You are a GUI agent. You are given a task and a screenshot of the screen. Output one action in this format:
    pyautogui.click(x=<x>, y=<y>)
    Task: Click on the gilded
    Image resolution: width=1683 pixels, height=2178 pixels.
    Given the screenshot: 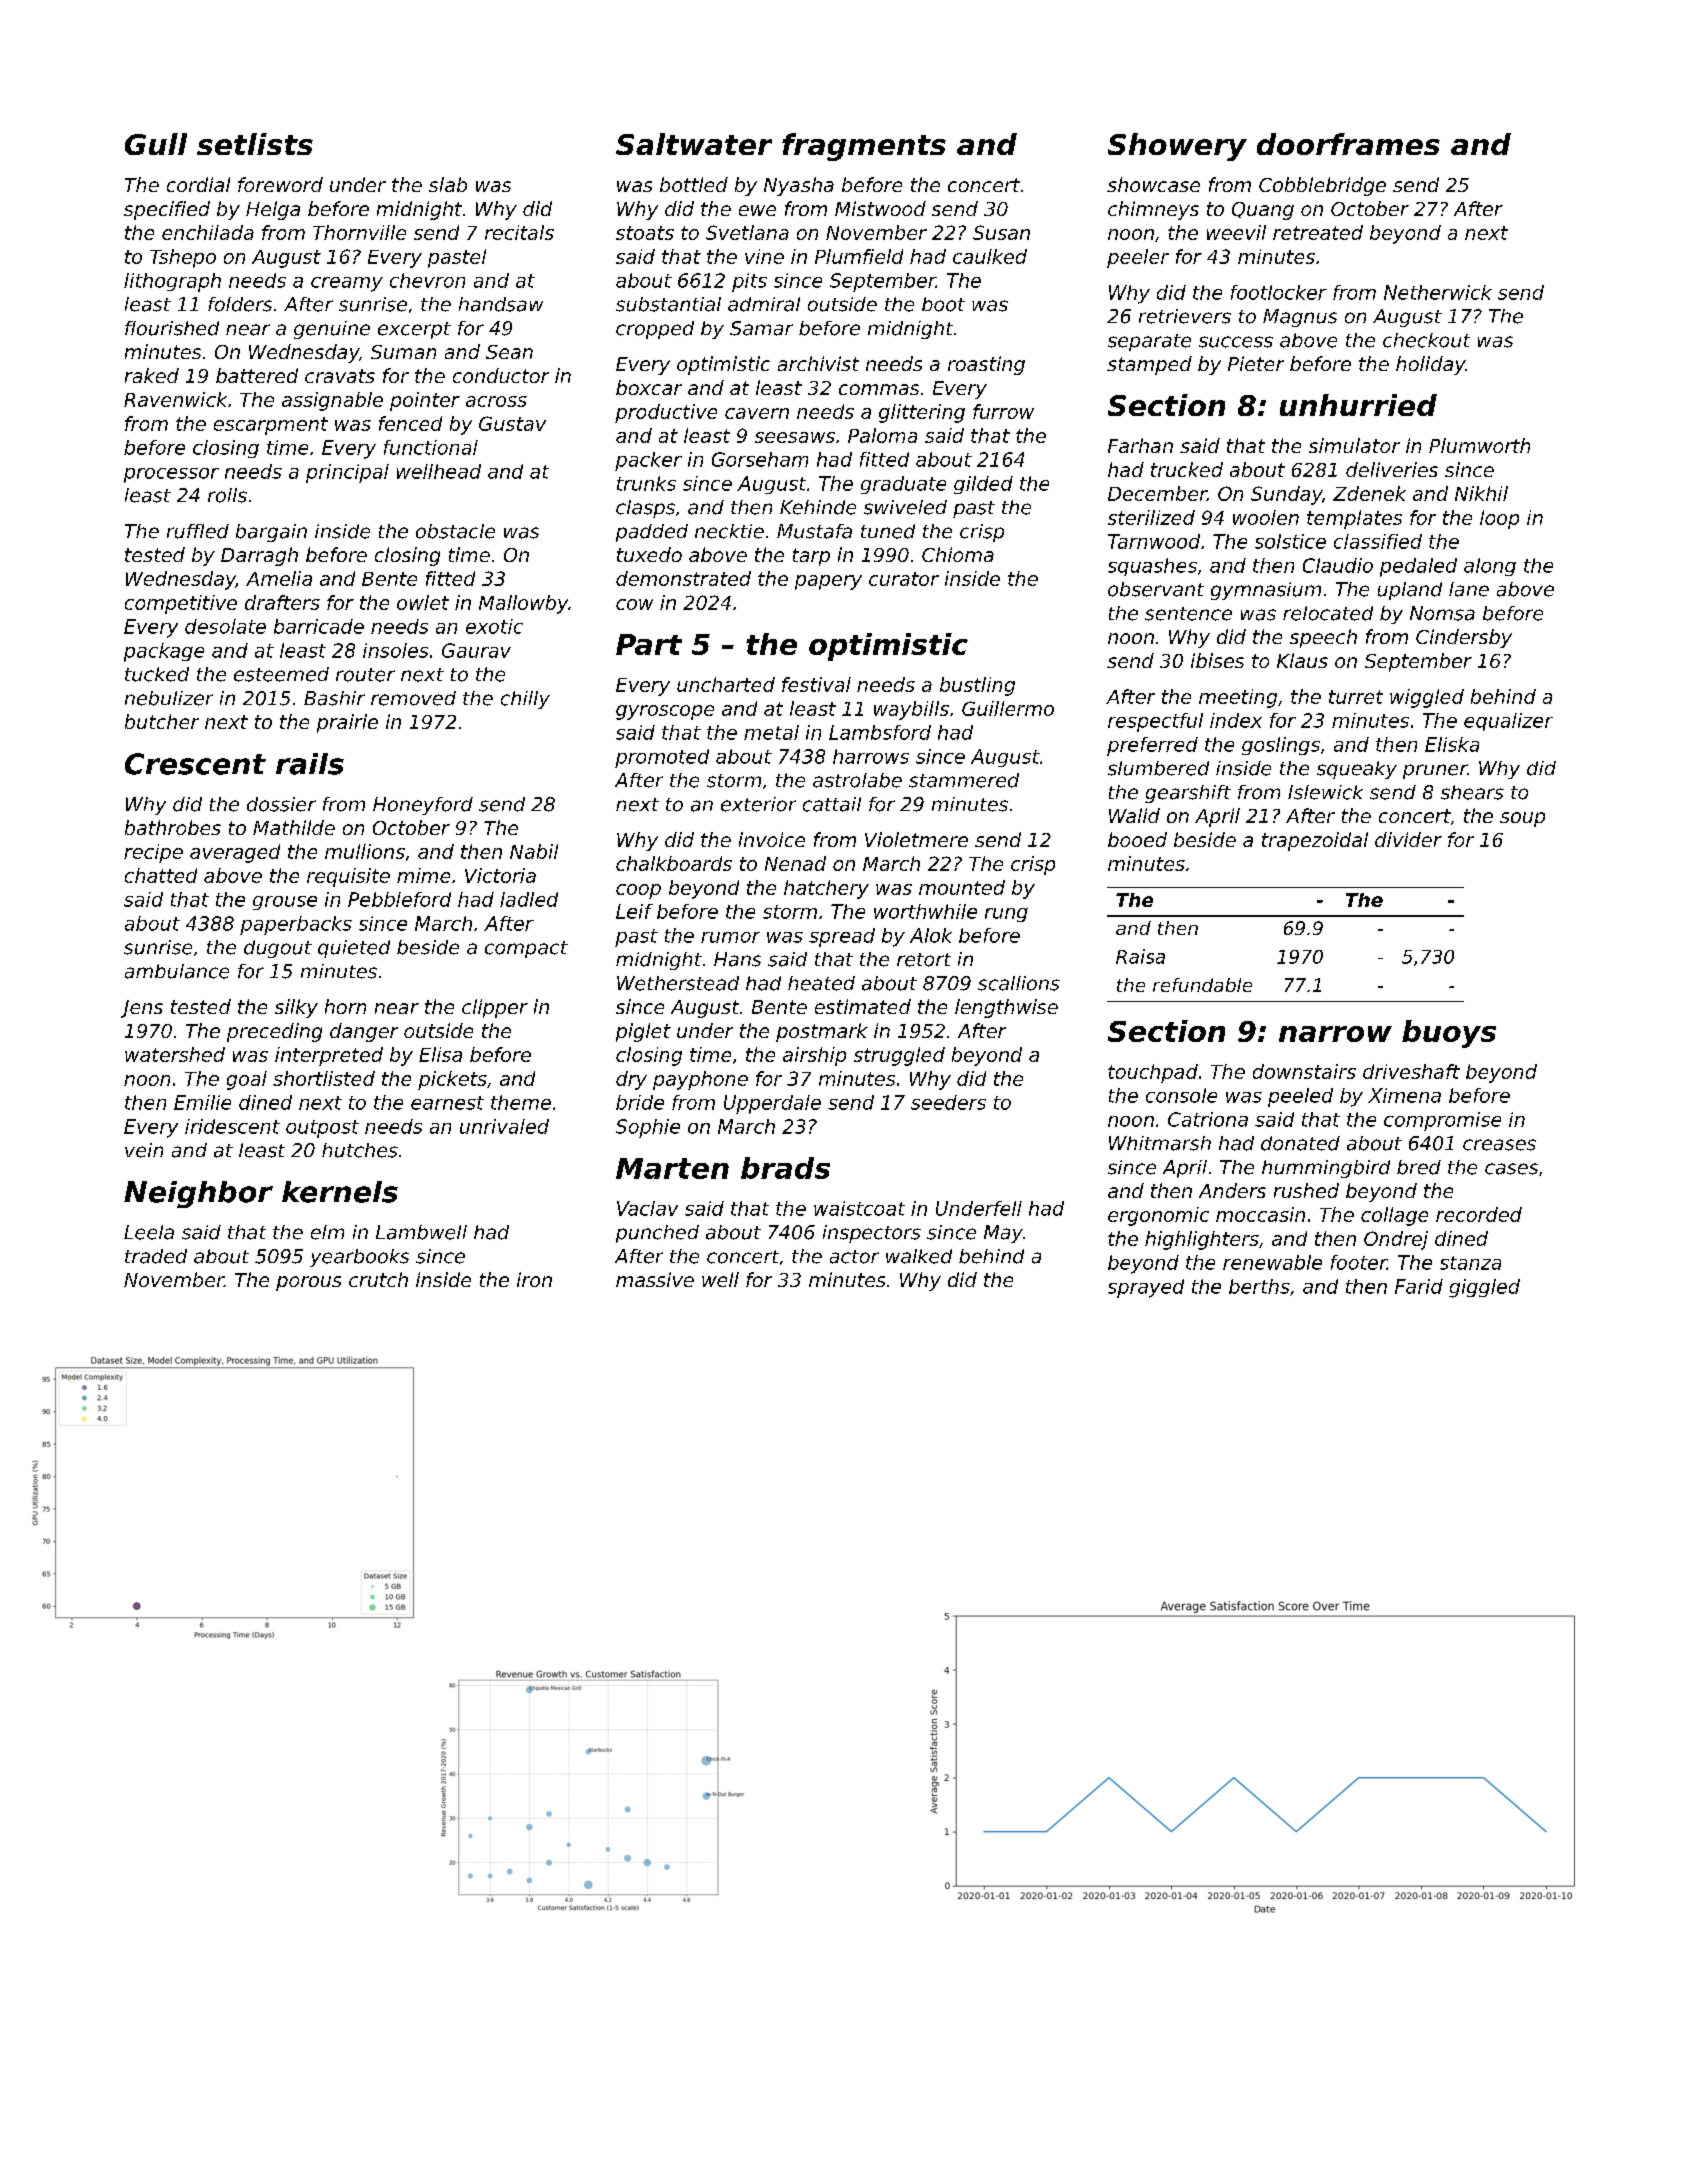 What is the action you would take?
    pyautogui.click(x=983, y=485)
